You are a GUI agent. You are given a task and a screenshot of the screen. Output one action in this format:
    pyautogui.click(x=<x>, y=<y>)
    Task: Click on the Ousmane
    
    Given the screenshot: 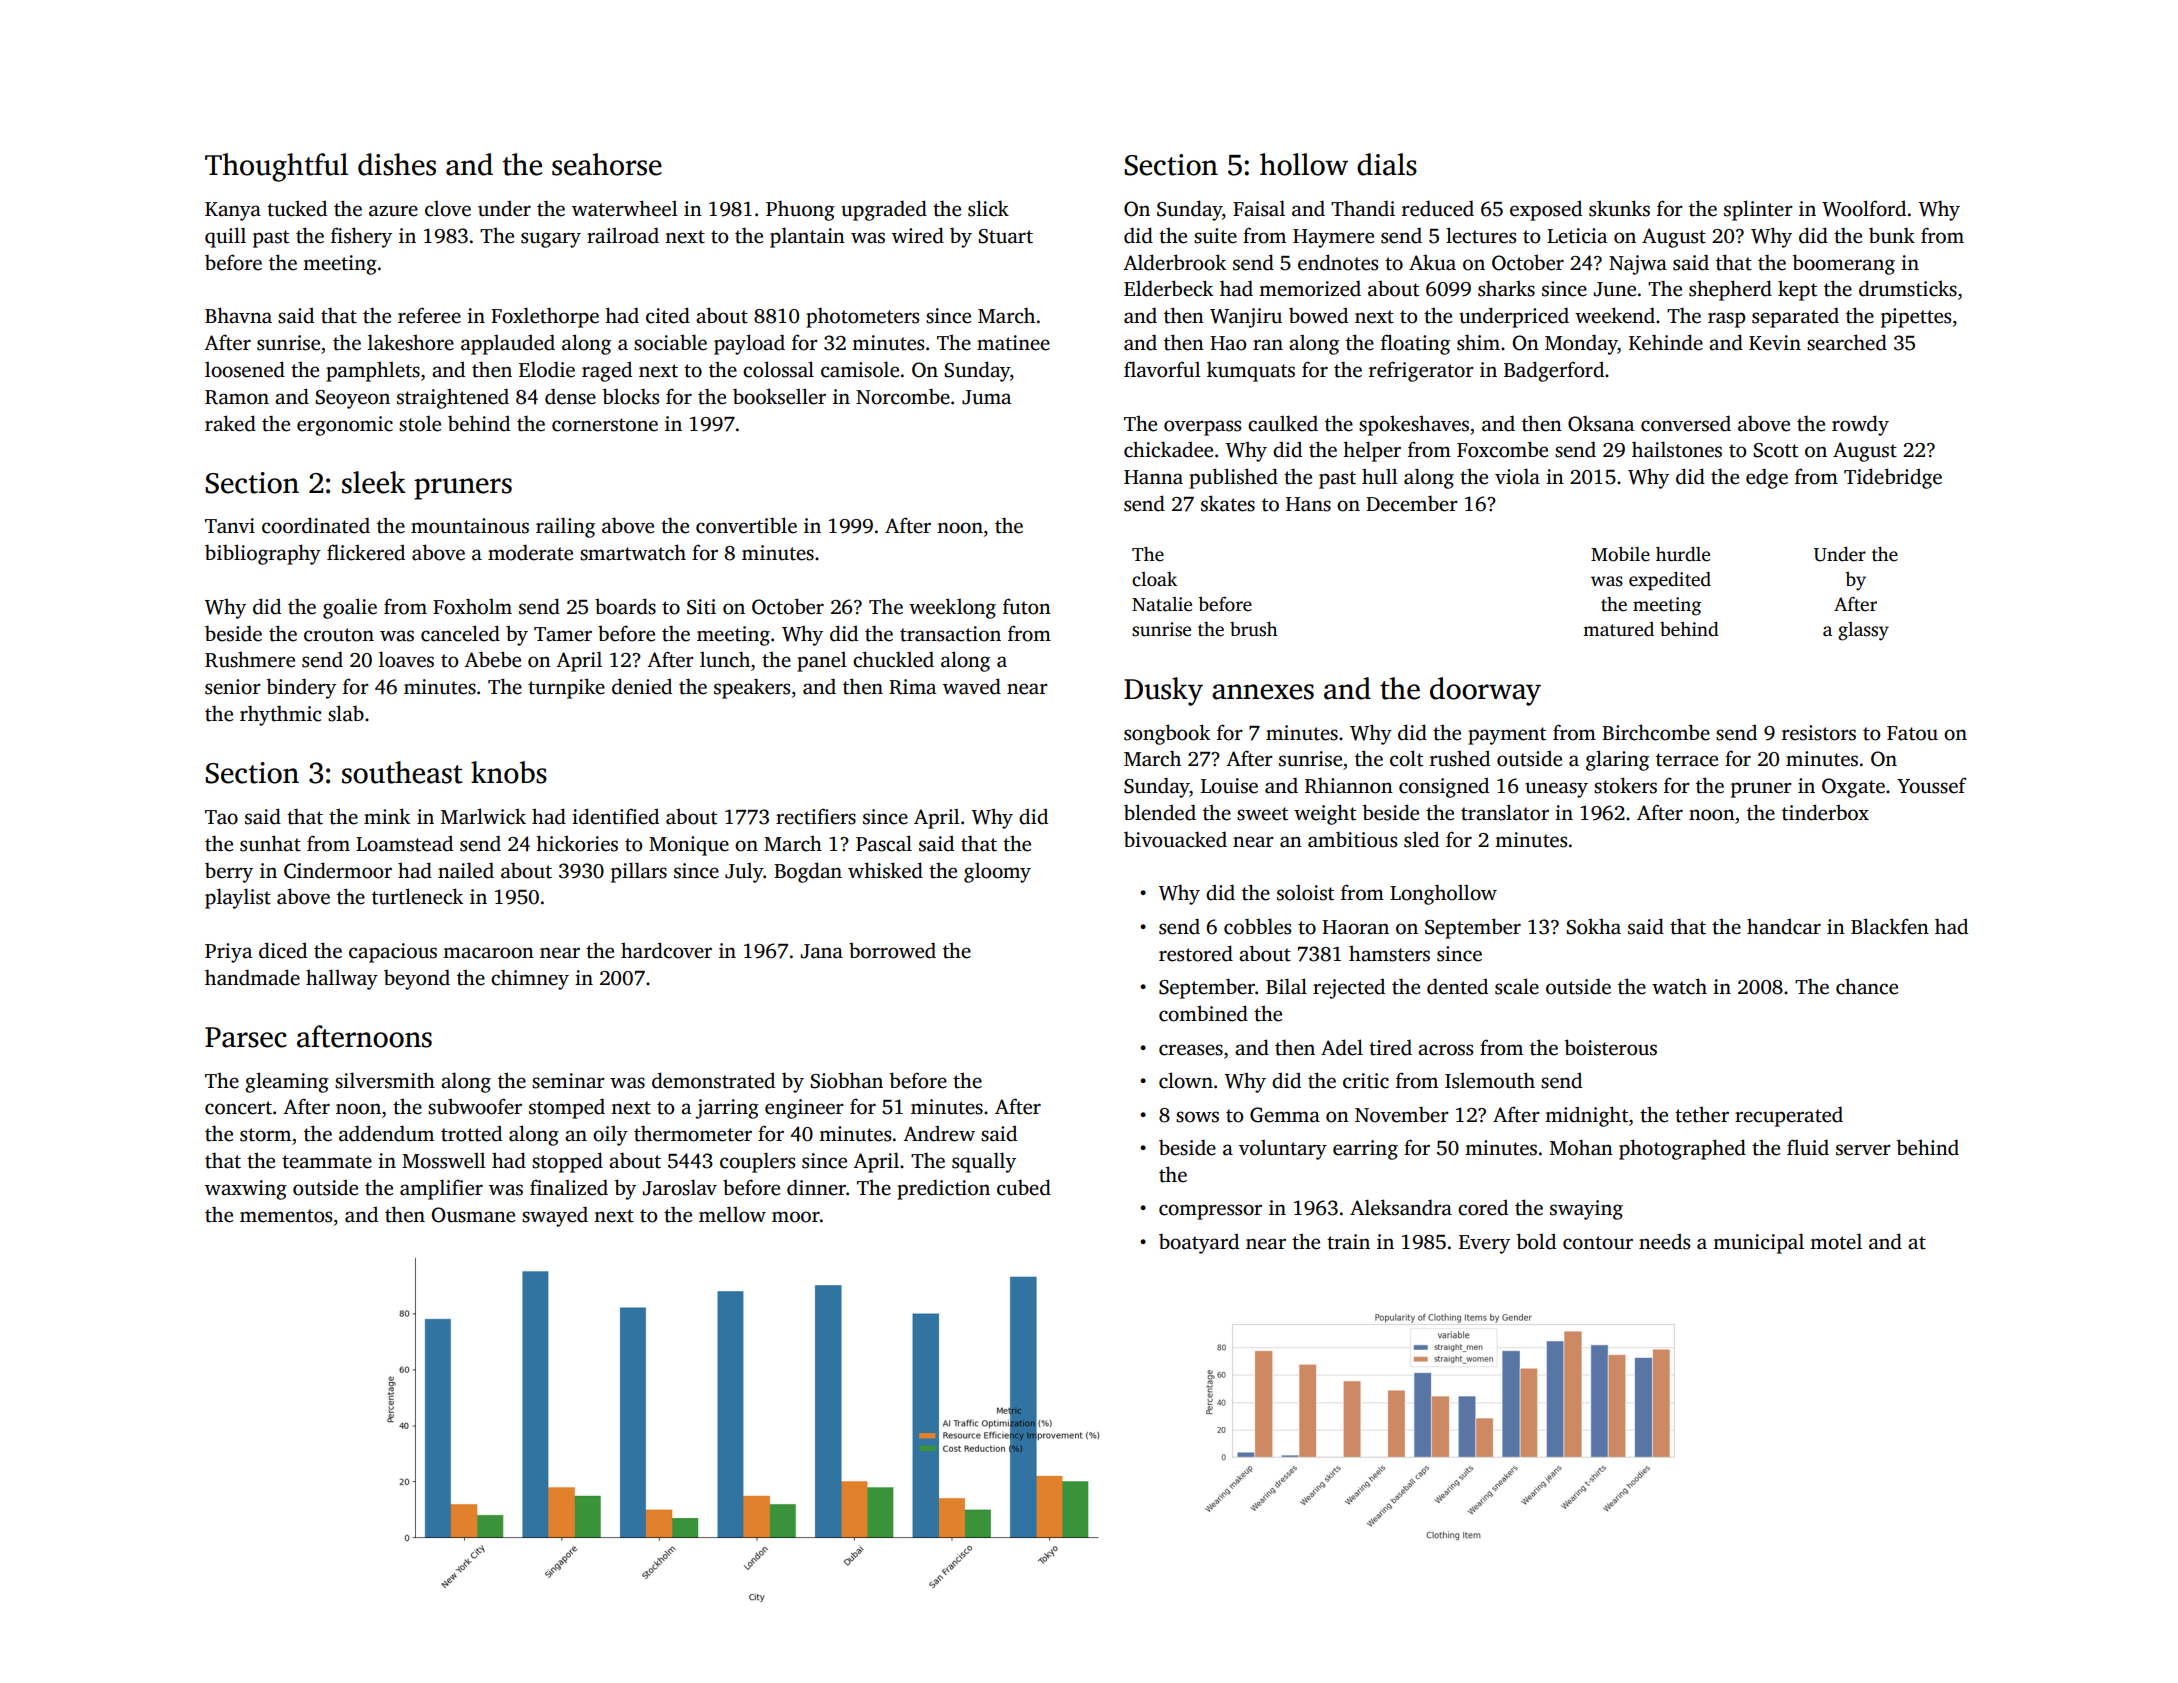 What is the action you would take?
    pyautogui.click(x=473, y=1215)
